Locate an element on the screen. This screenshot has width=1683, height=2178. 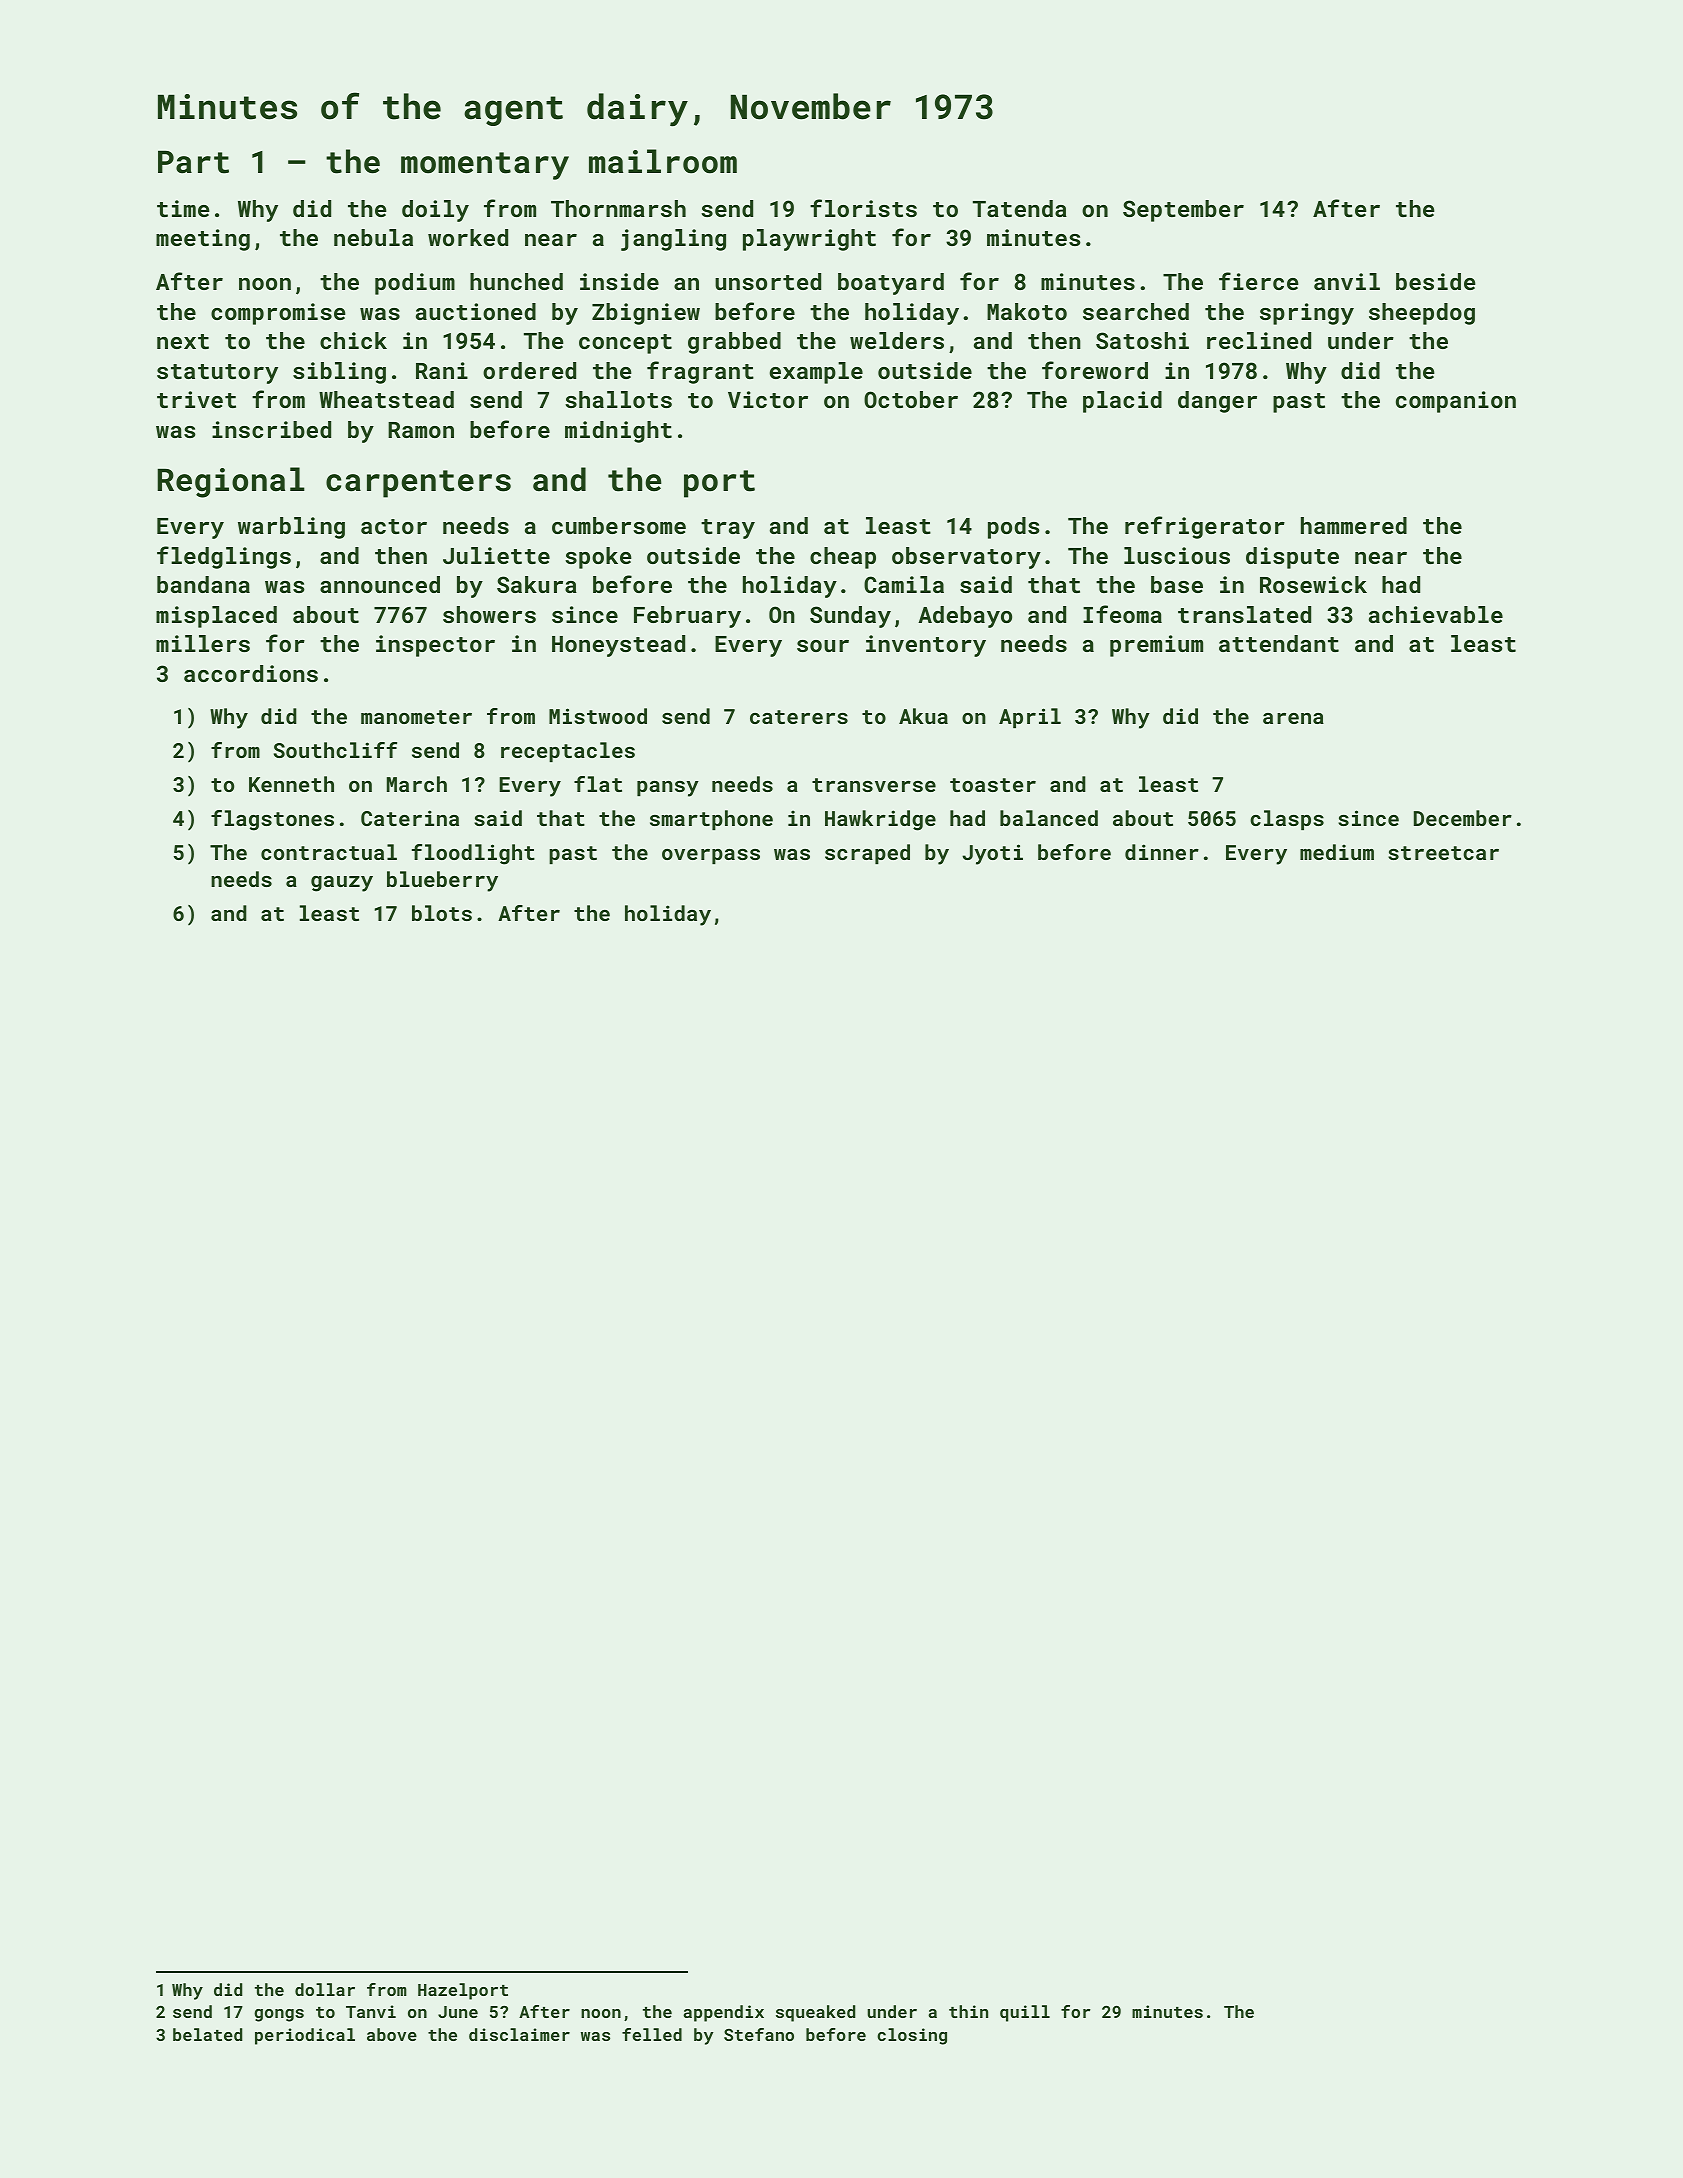
scraped is located at coordinates (867, 854).
